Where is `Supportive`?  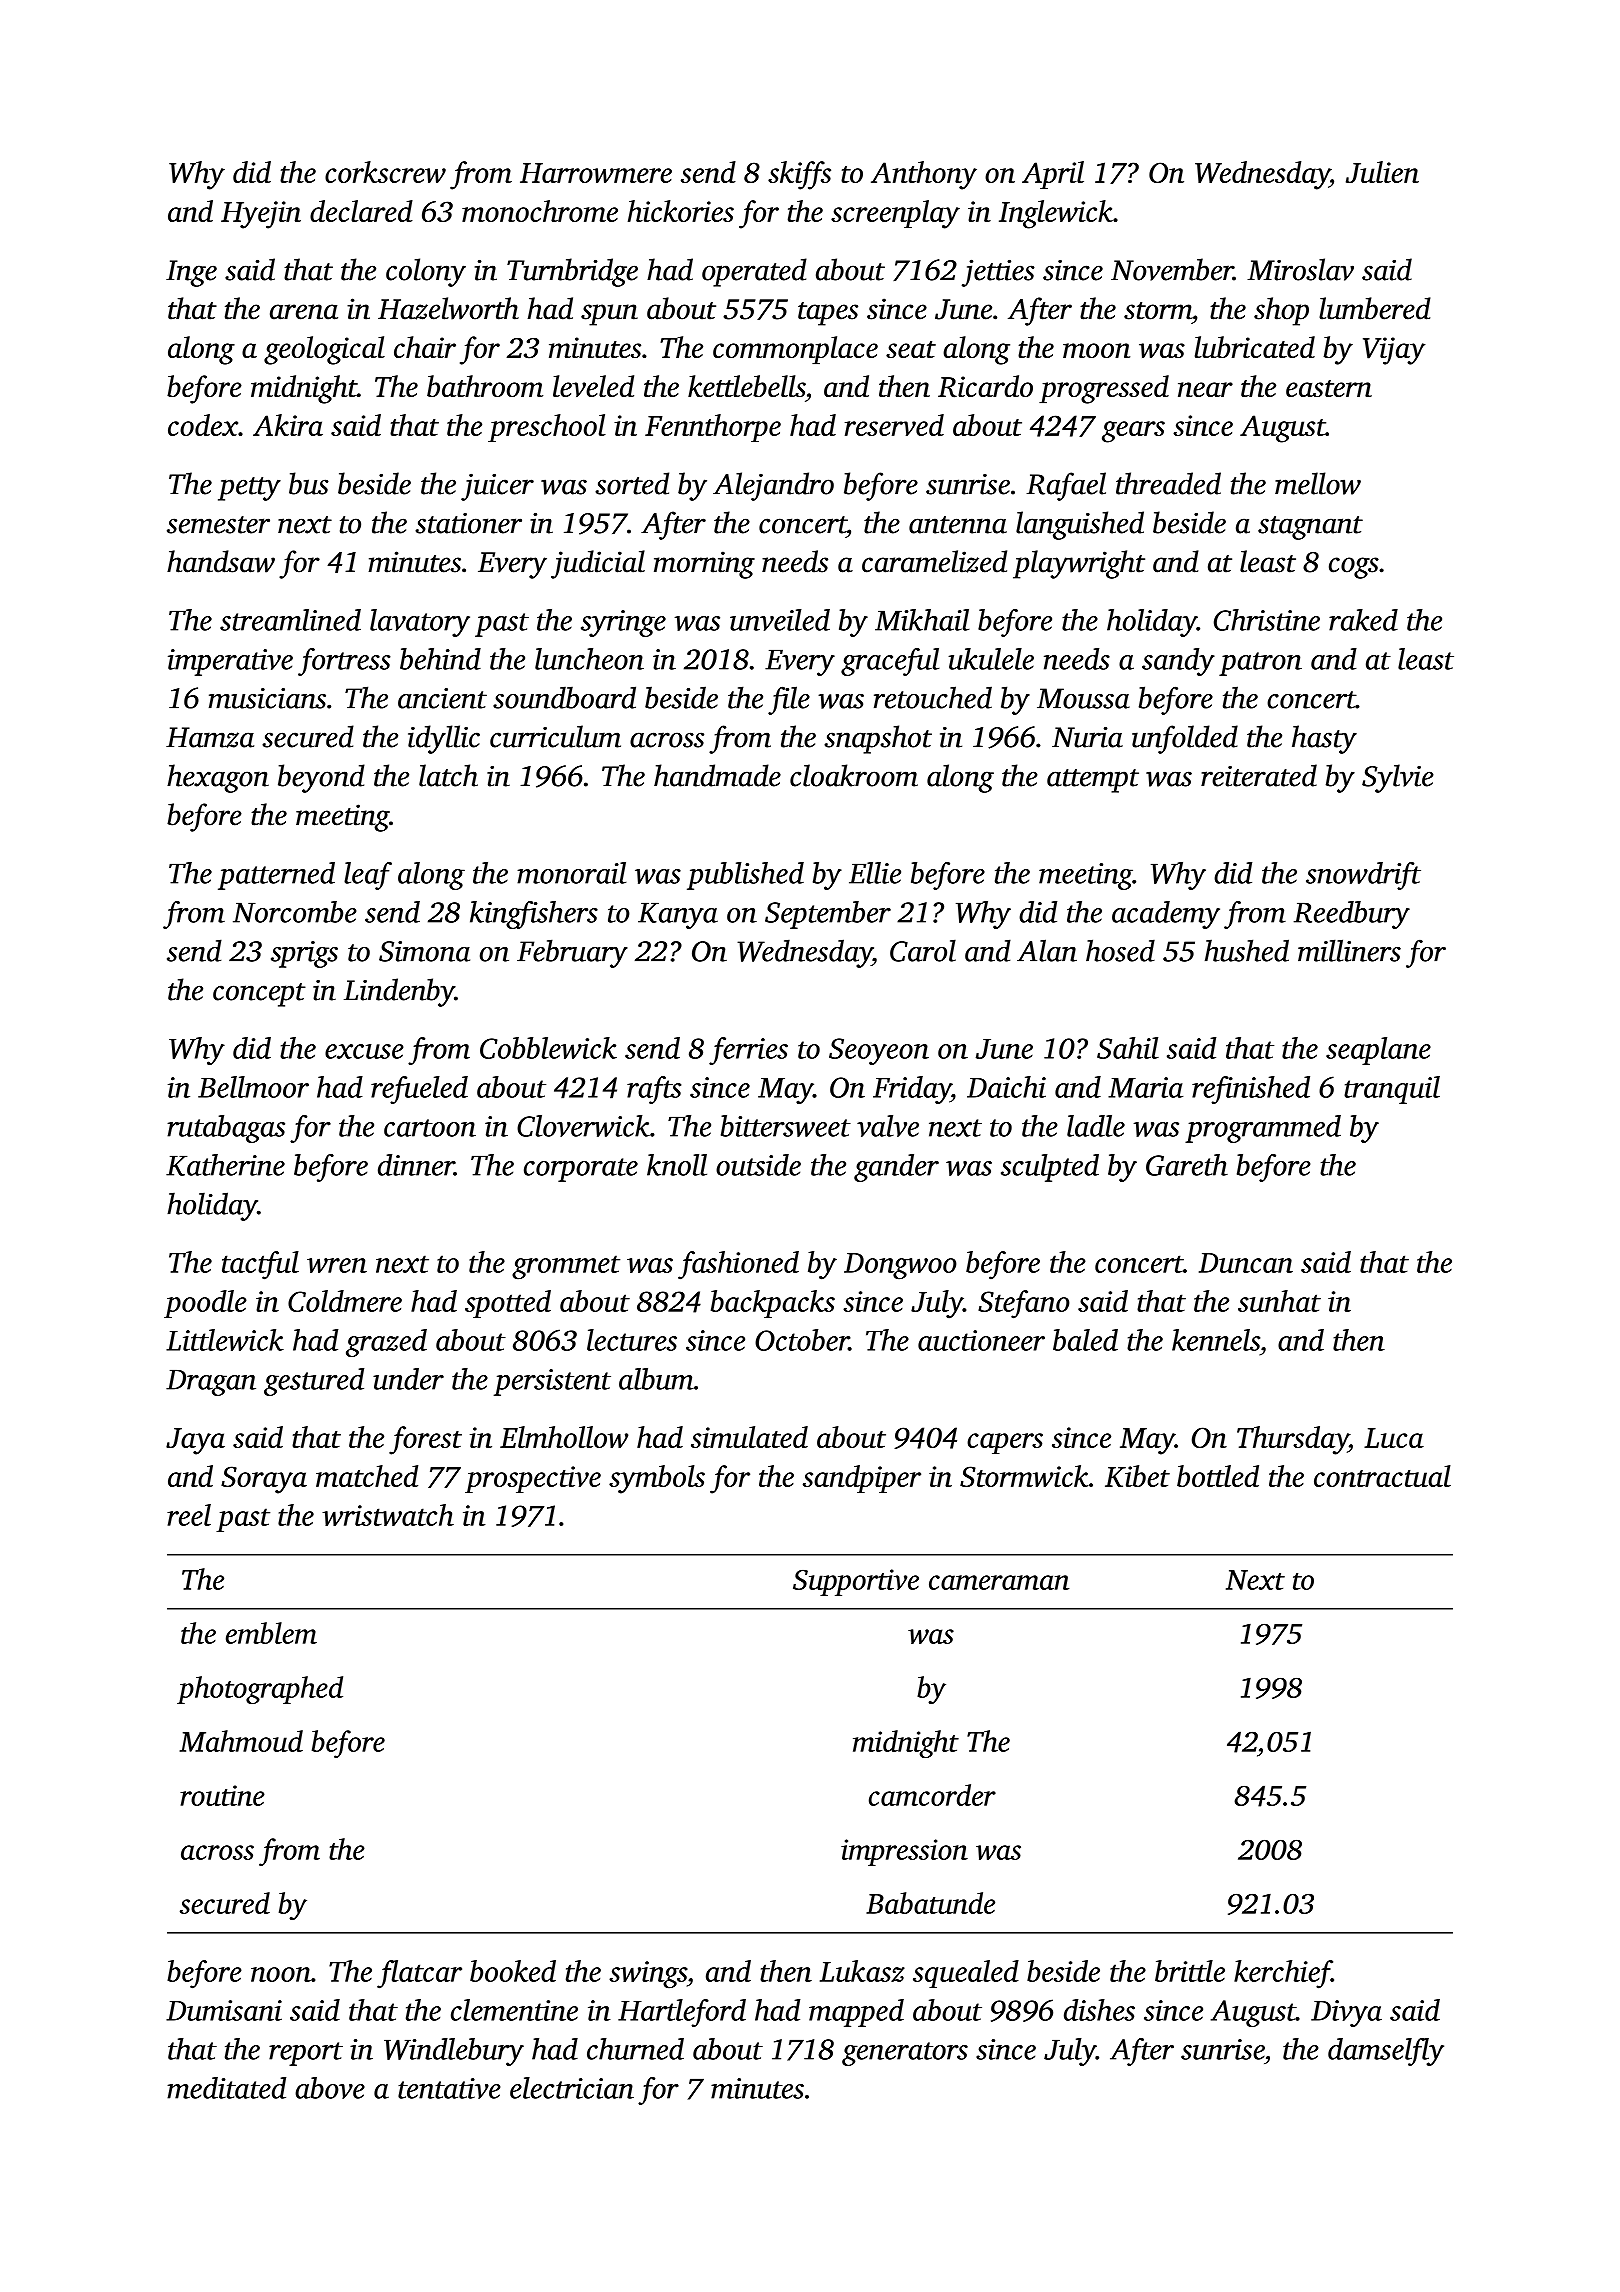
Supportive is located at coordinates (856, 1582).
